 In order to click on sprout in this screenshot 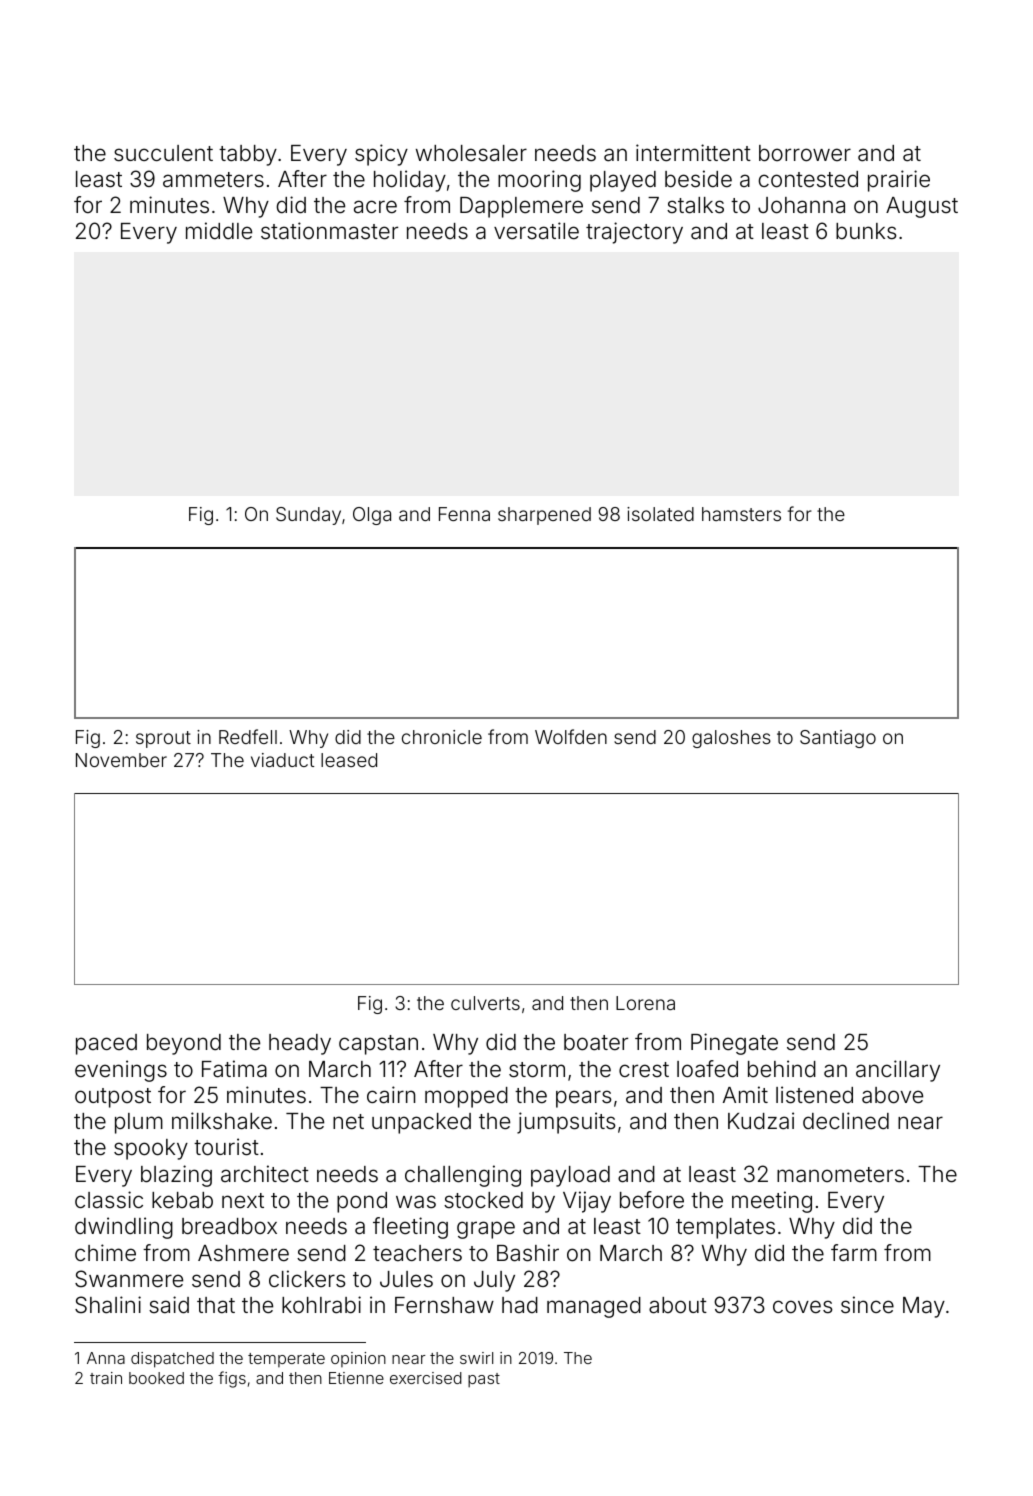, I will do `click(163, 739)`.
